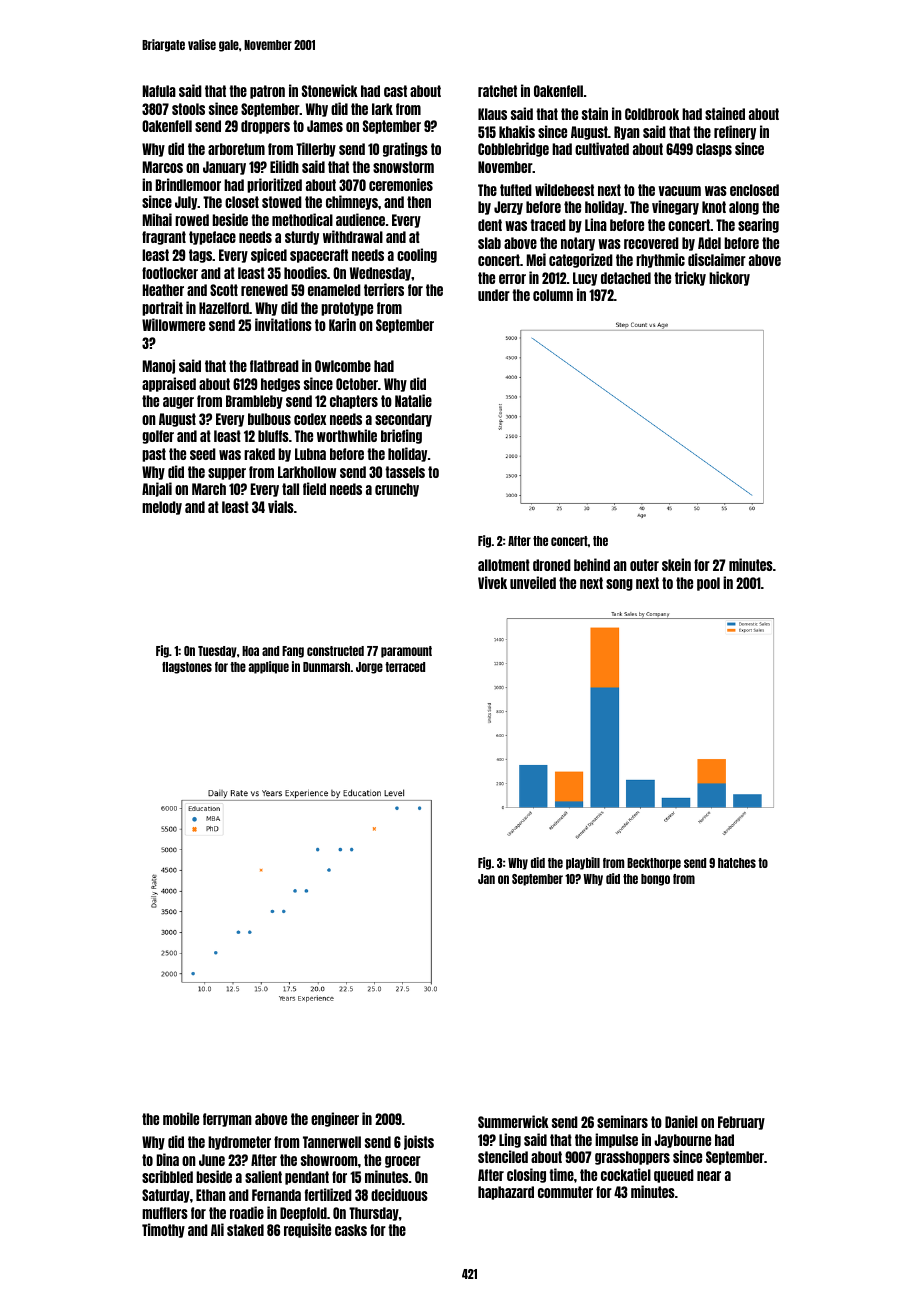  What do you see at coordinates (497, 91) in the page?
I see `ratchet` at bounding box center [497, 91].
